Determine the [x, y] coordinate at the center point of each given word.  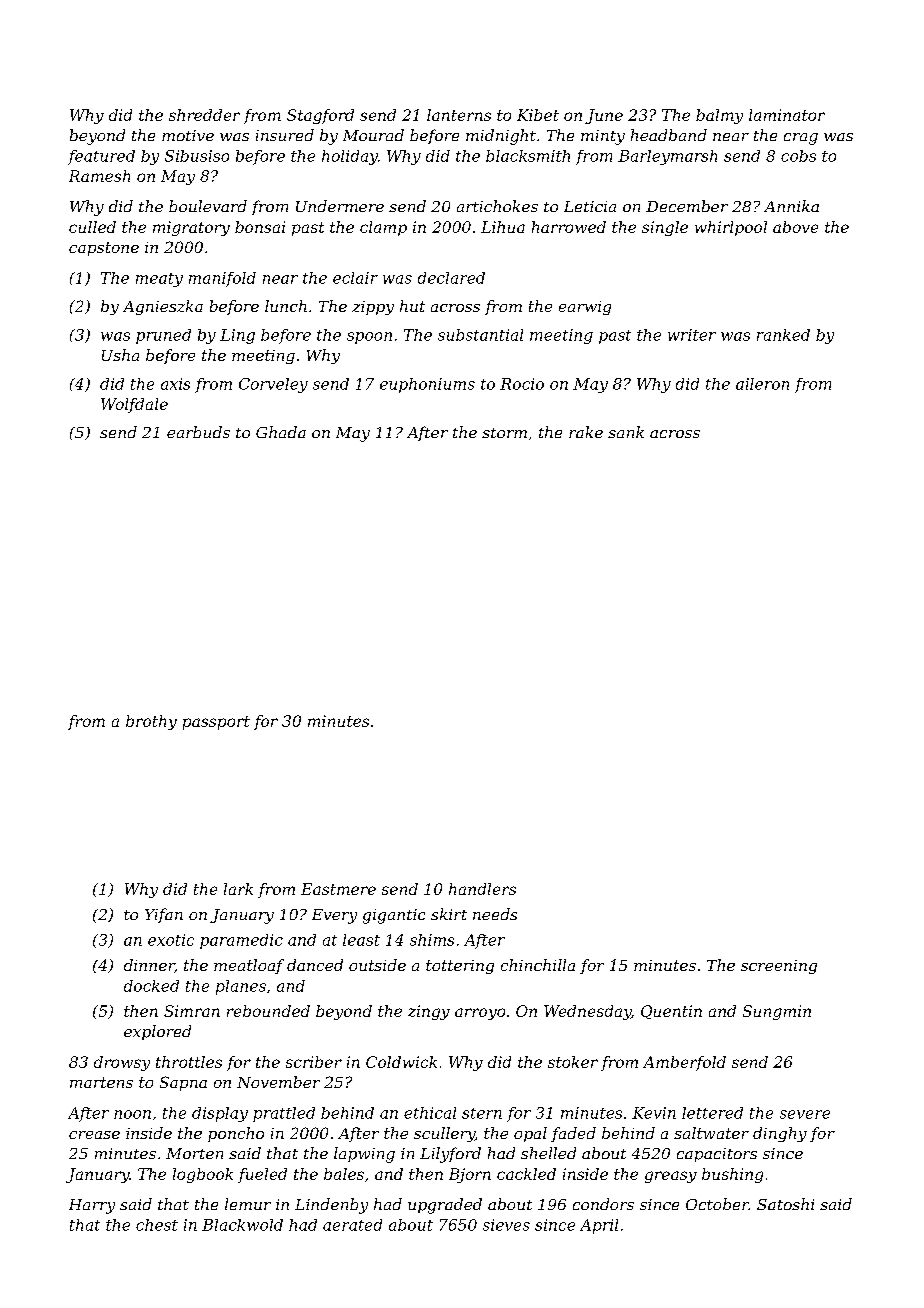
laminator [787, 115]
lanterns [459, 115]
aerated [352, 1225]
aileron [762, 384]
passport [216, 723]
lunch [286, 306]
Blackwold [242, 1225]
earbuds [198, 432]
